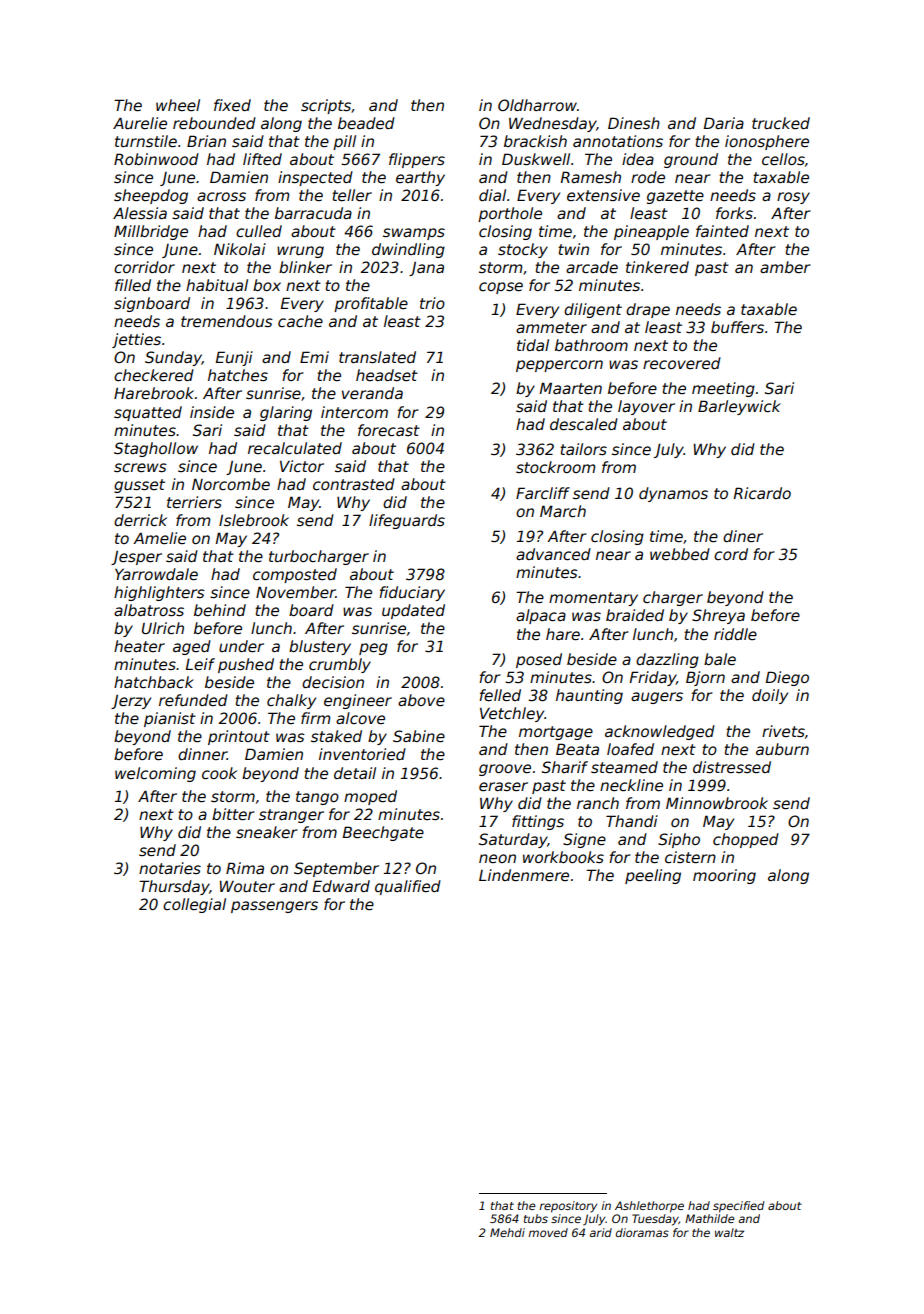 The image size is (924, 1314). I want to click on repository, so click(568, 1207).
